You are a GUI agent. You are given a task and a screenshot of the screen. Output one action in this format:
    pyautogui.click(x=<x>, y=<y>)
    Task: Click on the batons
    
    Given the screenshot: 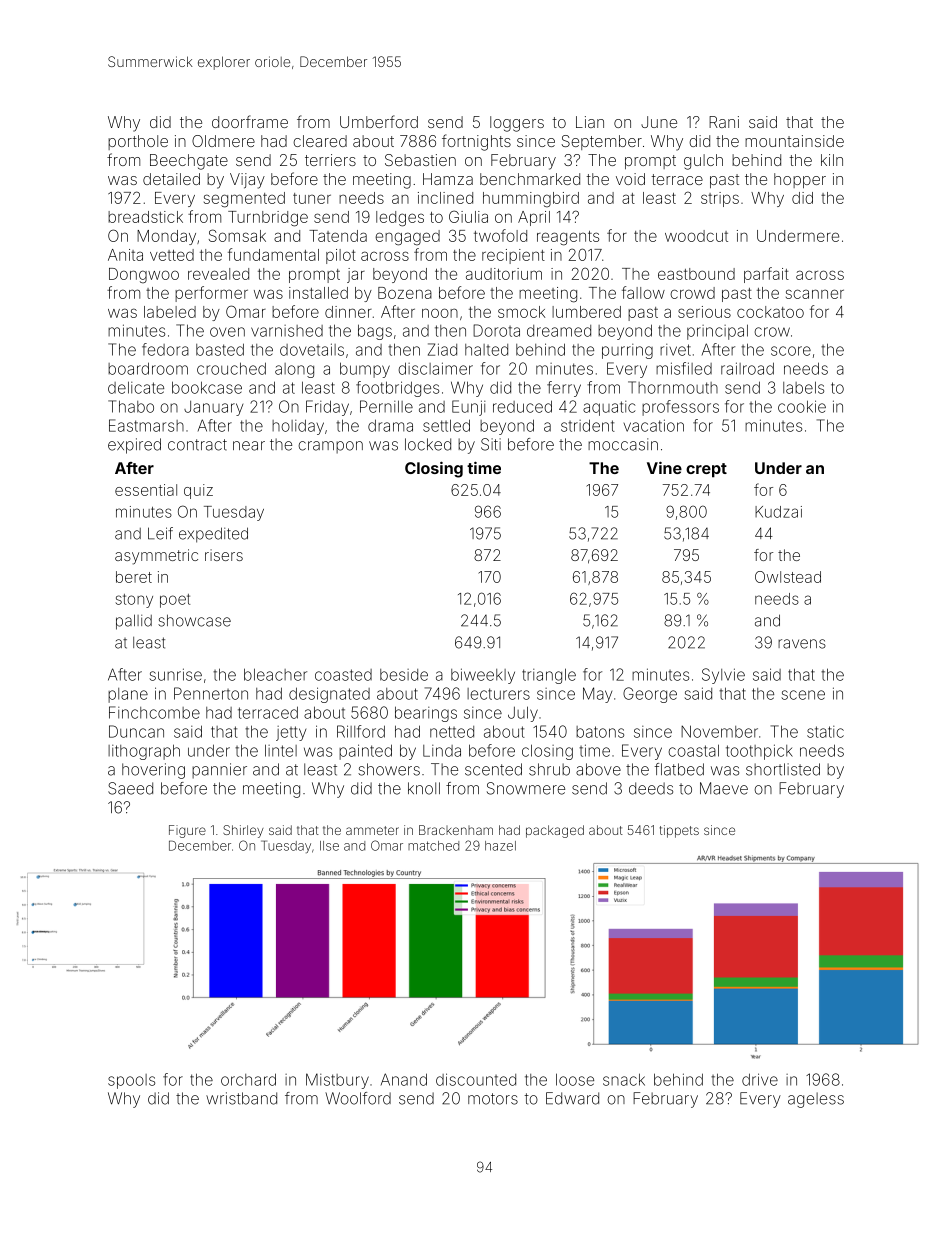 What is the action you would take?
    pyautogui.click(x=600, y=732)
